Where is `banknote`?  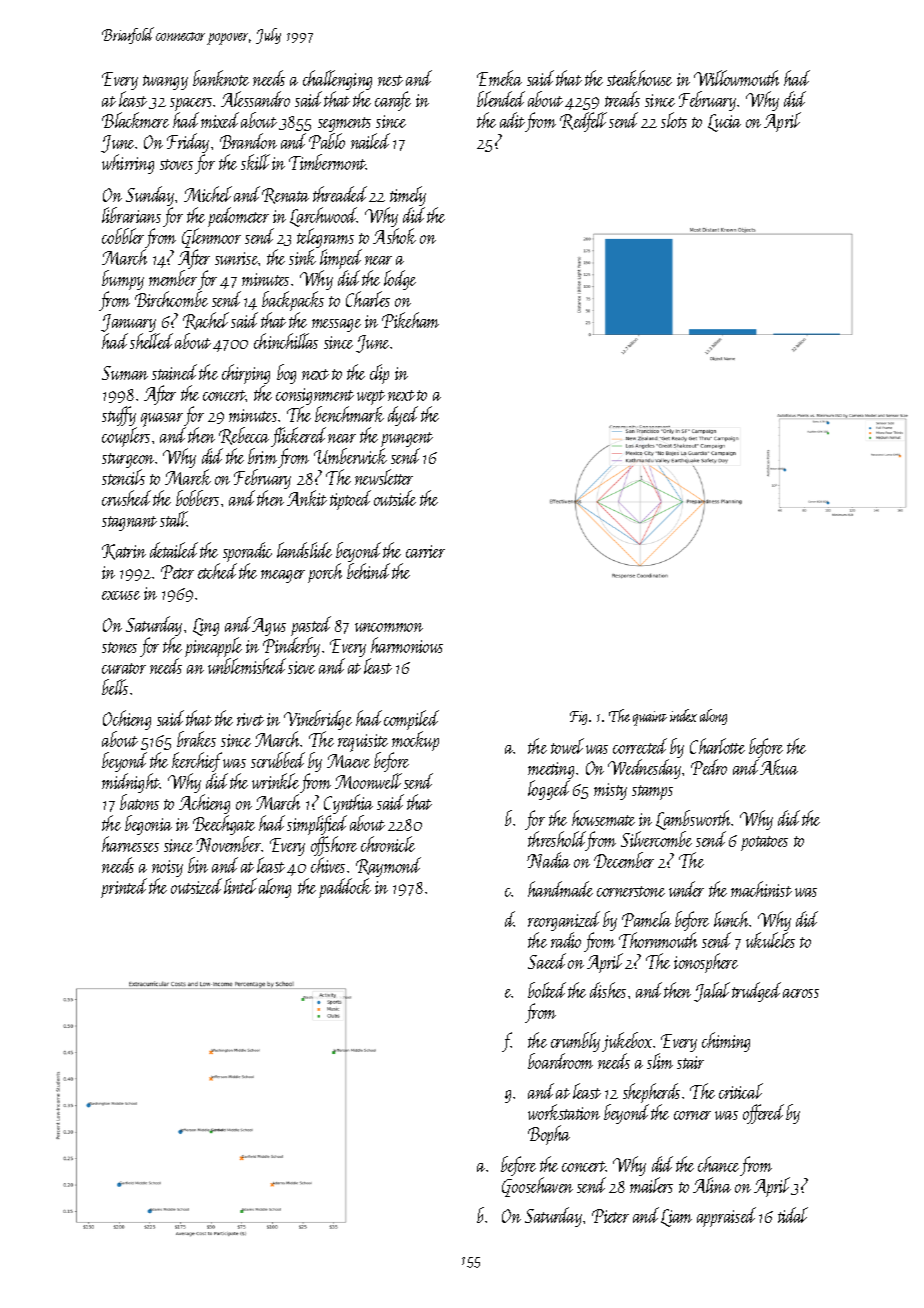 banknote is located at coordinates (221, 78).
